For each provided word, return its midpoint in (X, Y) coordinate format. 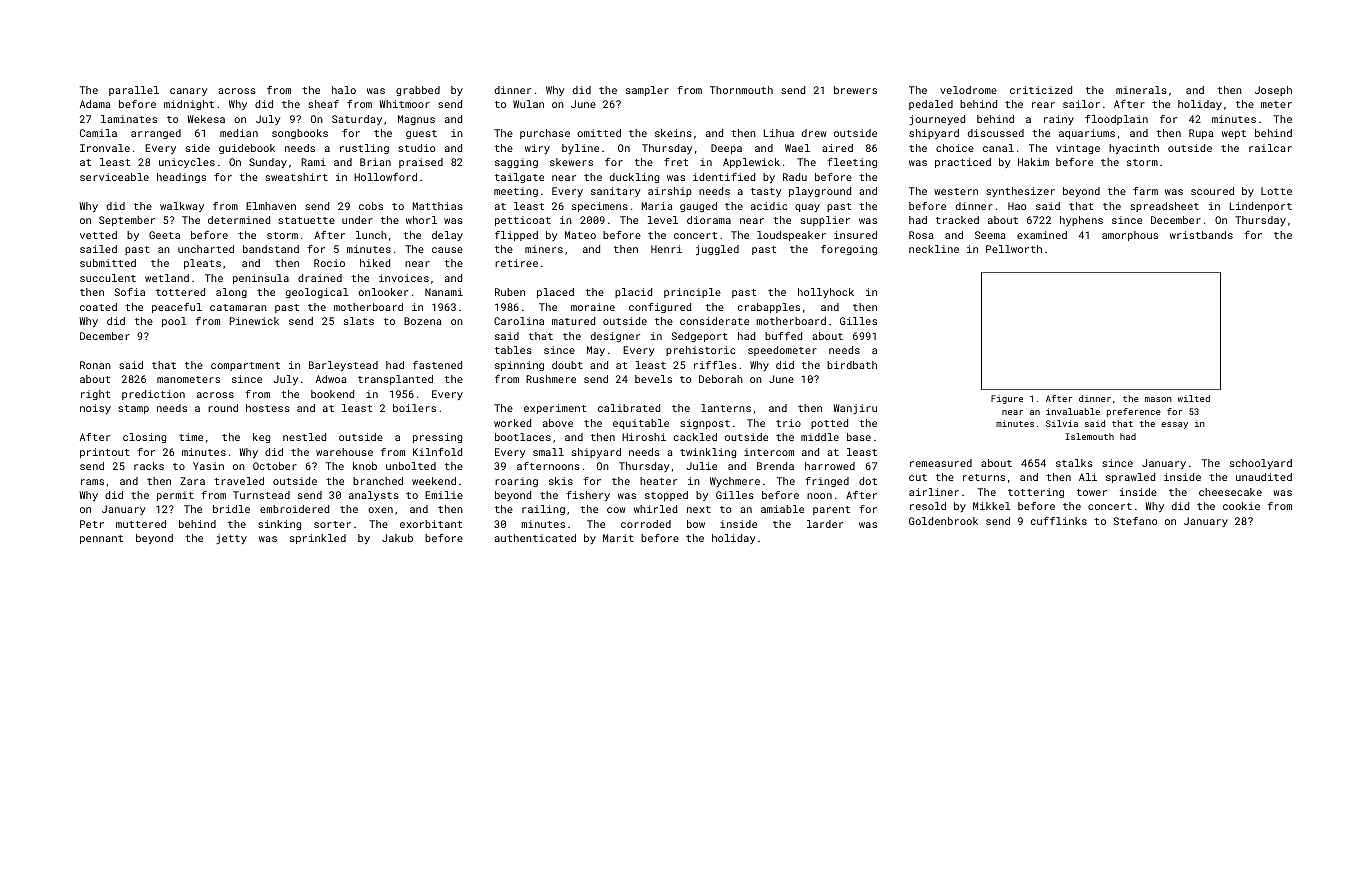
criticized (1041, 90)
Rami (313, 162)
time (191, 437)
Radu (795, 177)
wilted (1194, 398)
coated (98, 307)
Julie (701, 466)
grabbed (418, 91)
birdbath (852, 365)
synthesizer (1020, 192)
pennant (101, 539)
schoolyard (1261, 464)
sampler (647, 91)
